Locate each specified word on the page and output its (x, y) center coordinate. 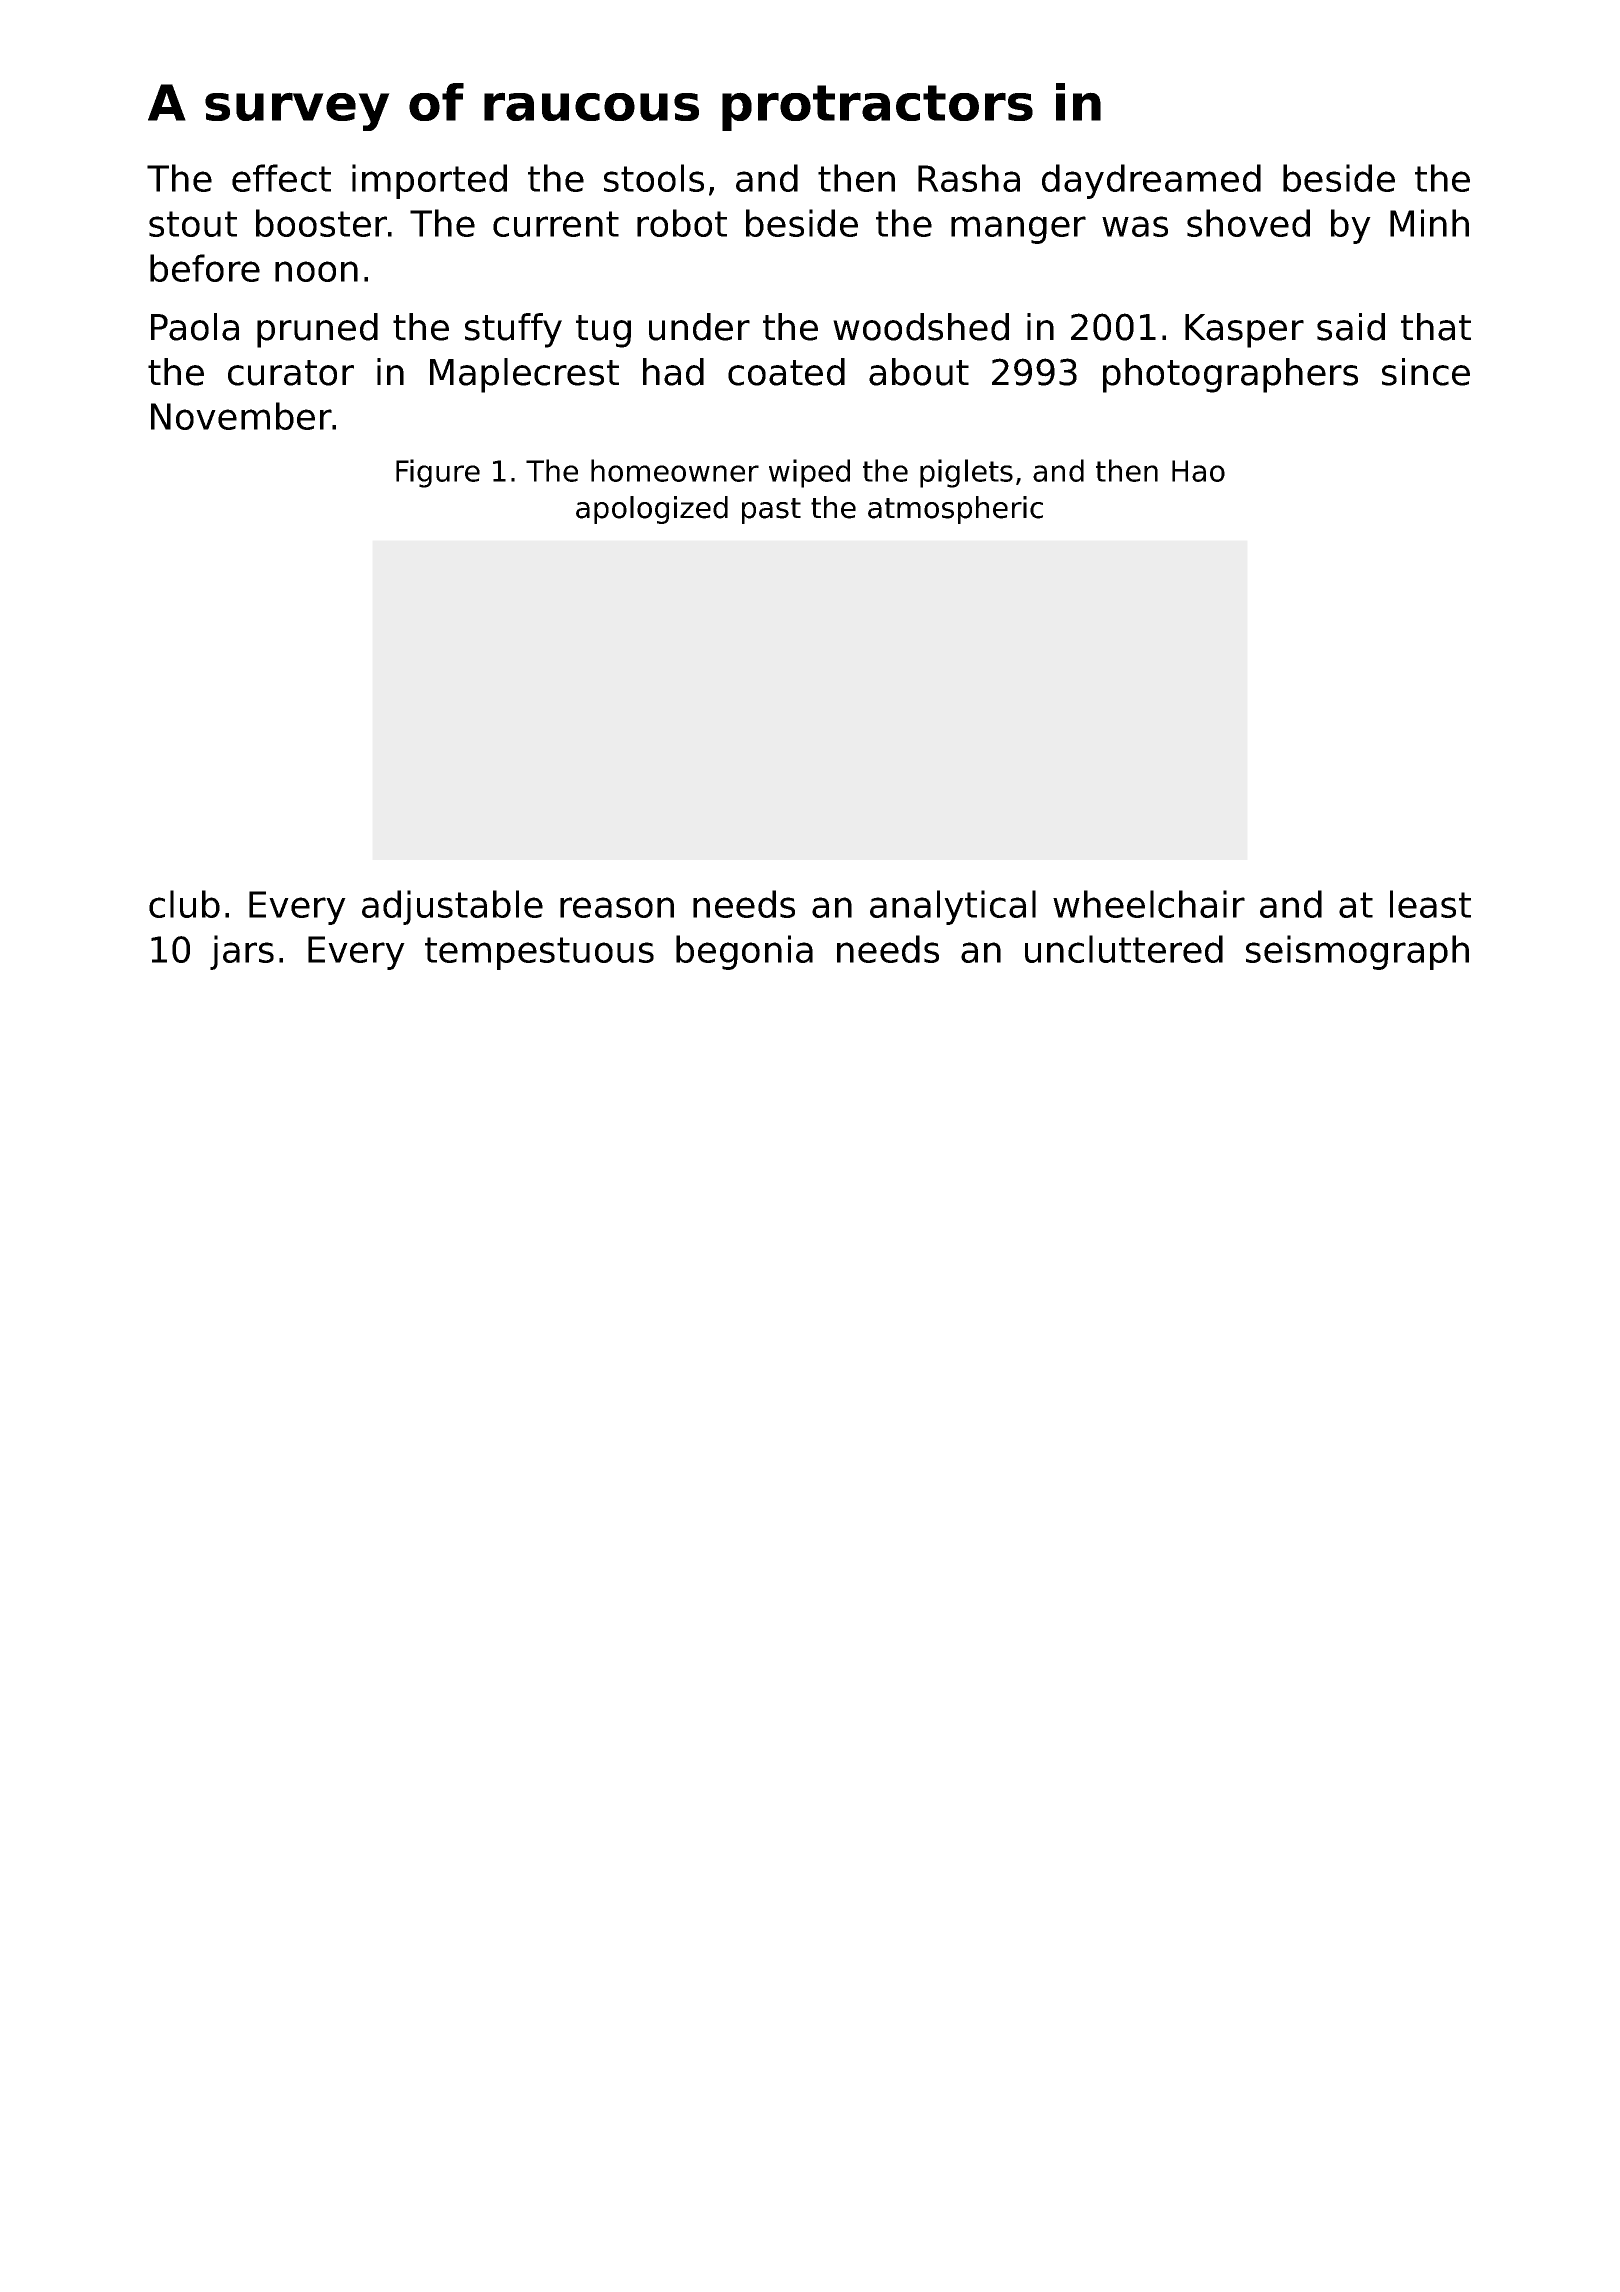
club (184, 904)
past (771, 511)
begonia (744, 952)
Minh (1429, 223)
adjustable (452, 907)
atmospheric (955, 510)
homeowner (675, 470)
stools (654, 178)
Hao (1198, 471)
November (241, 416)
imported (429, 181)
